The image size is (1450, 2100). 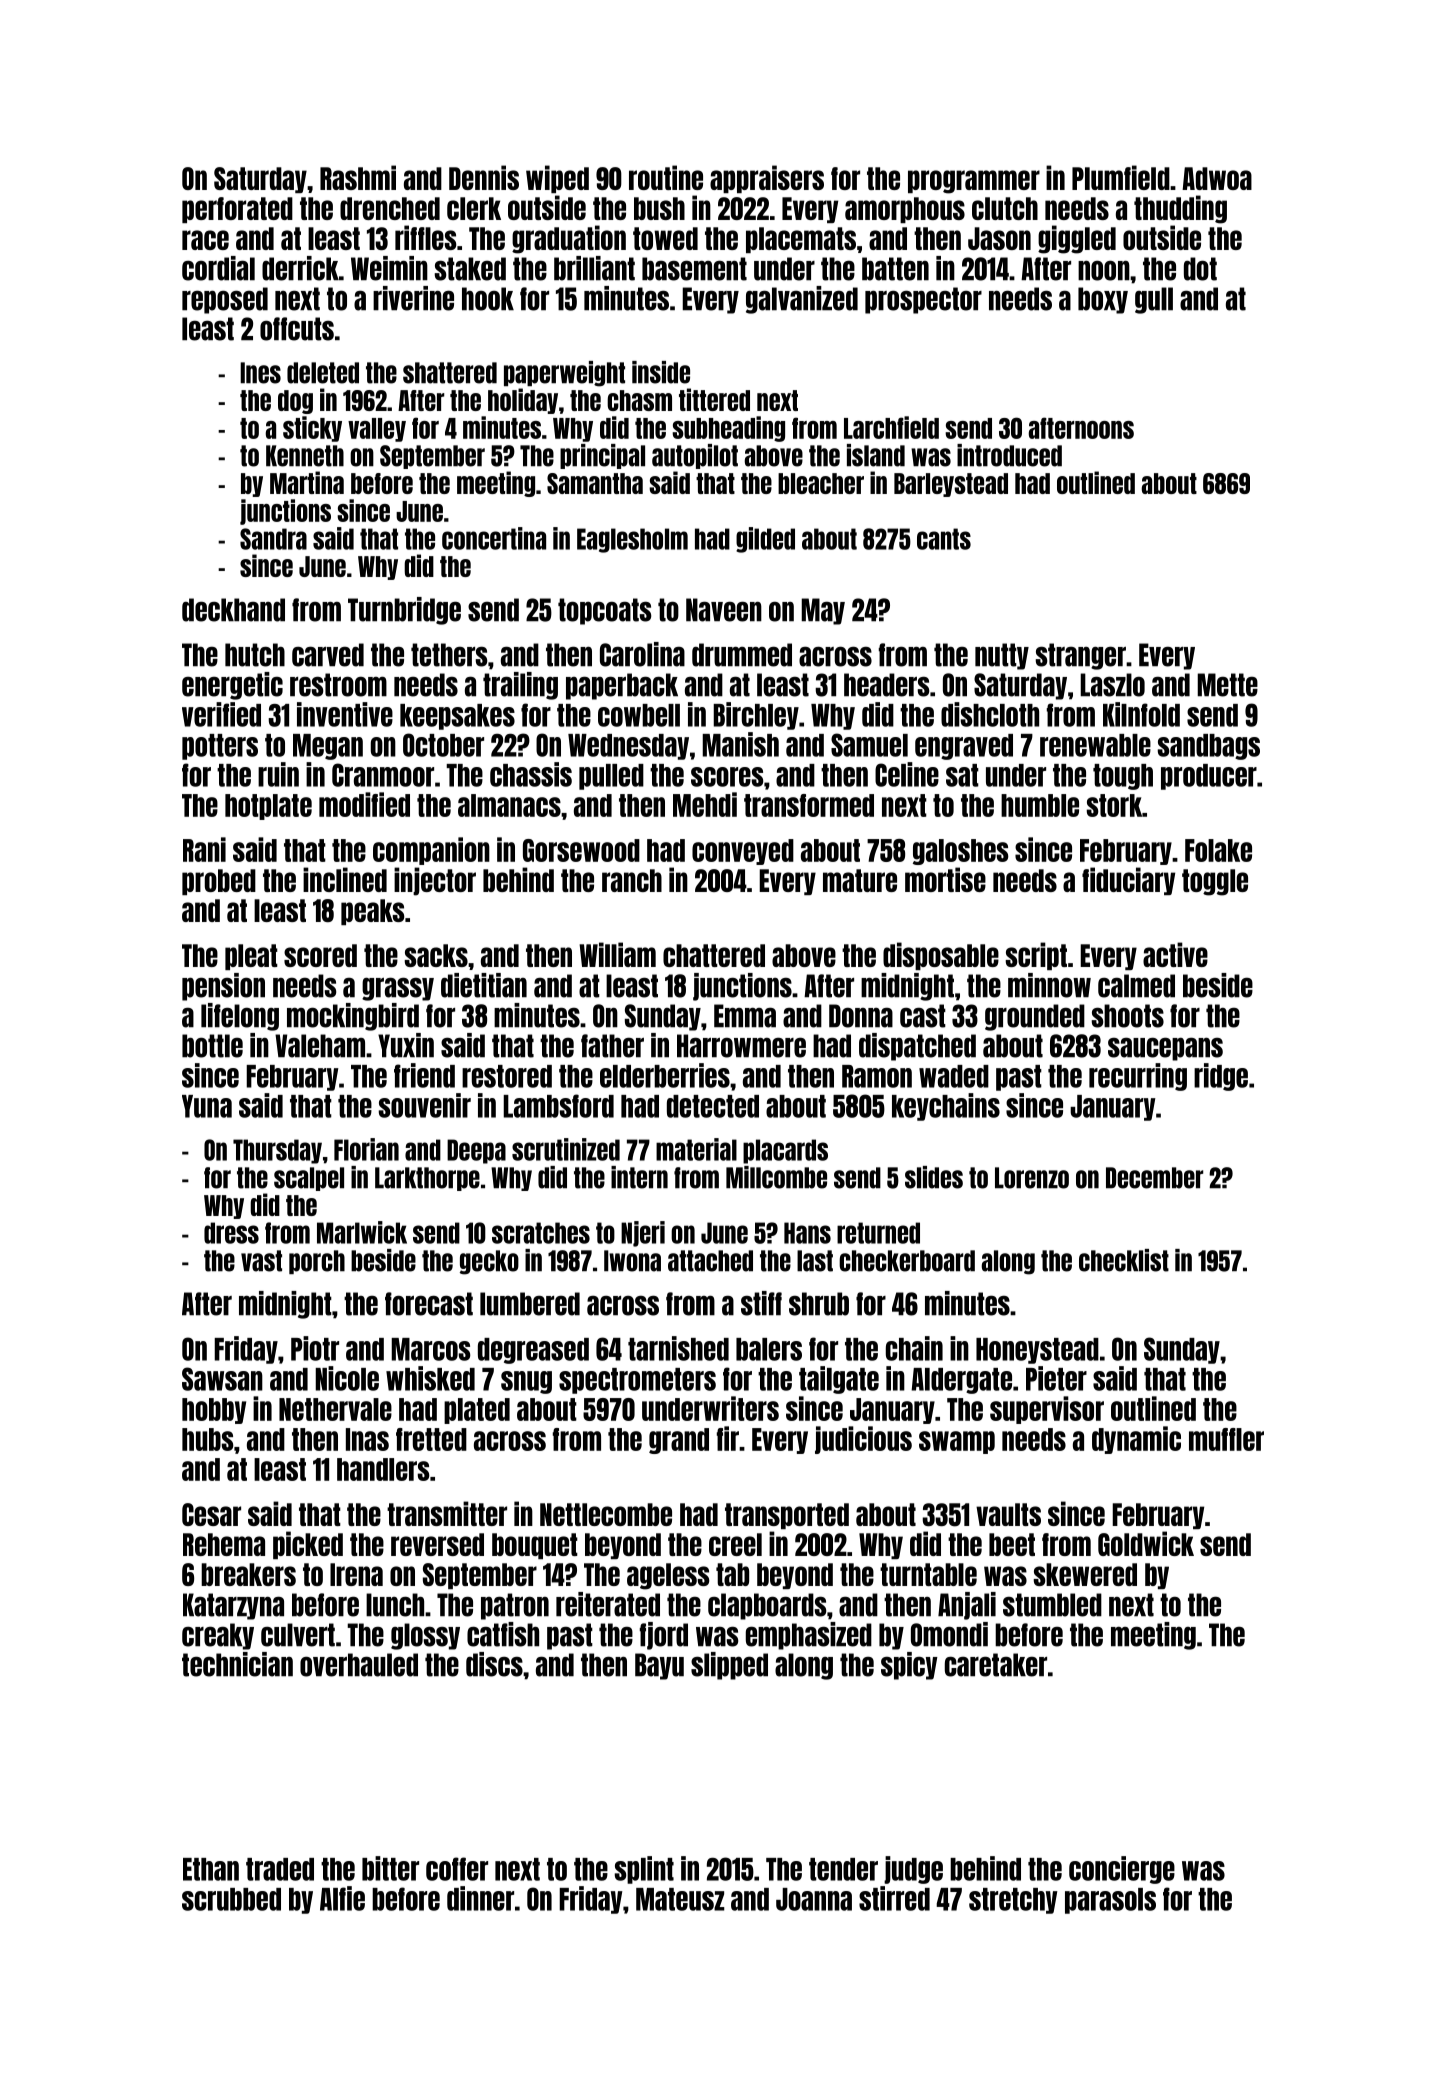 What do you see at coordinates (489, 1262) in the page?
I see `gecko` at bounding box center [489, 1262].
